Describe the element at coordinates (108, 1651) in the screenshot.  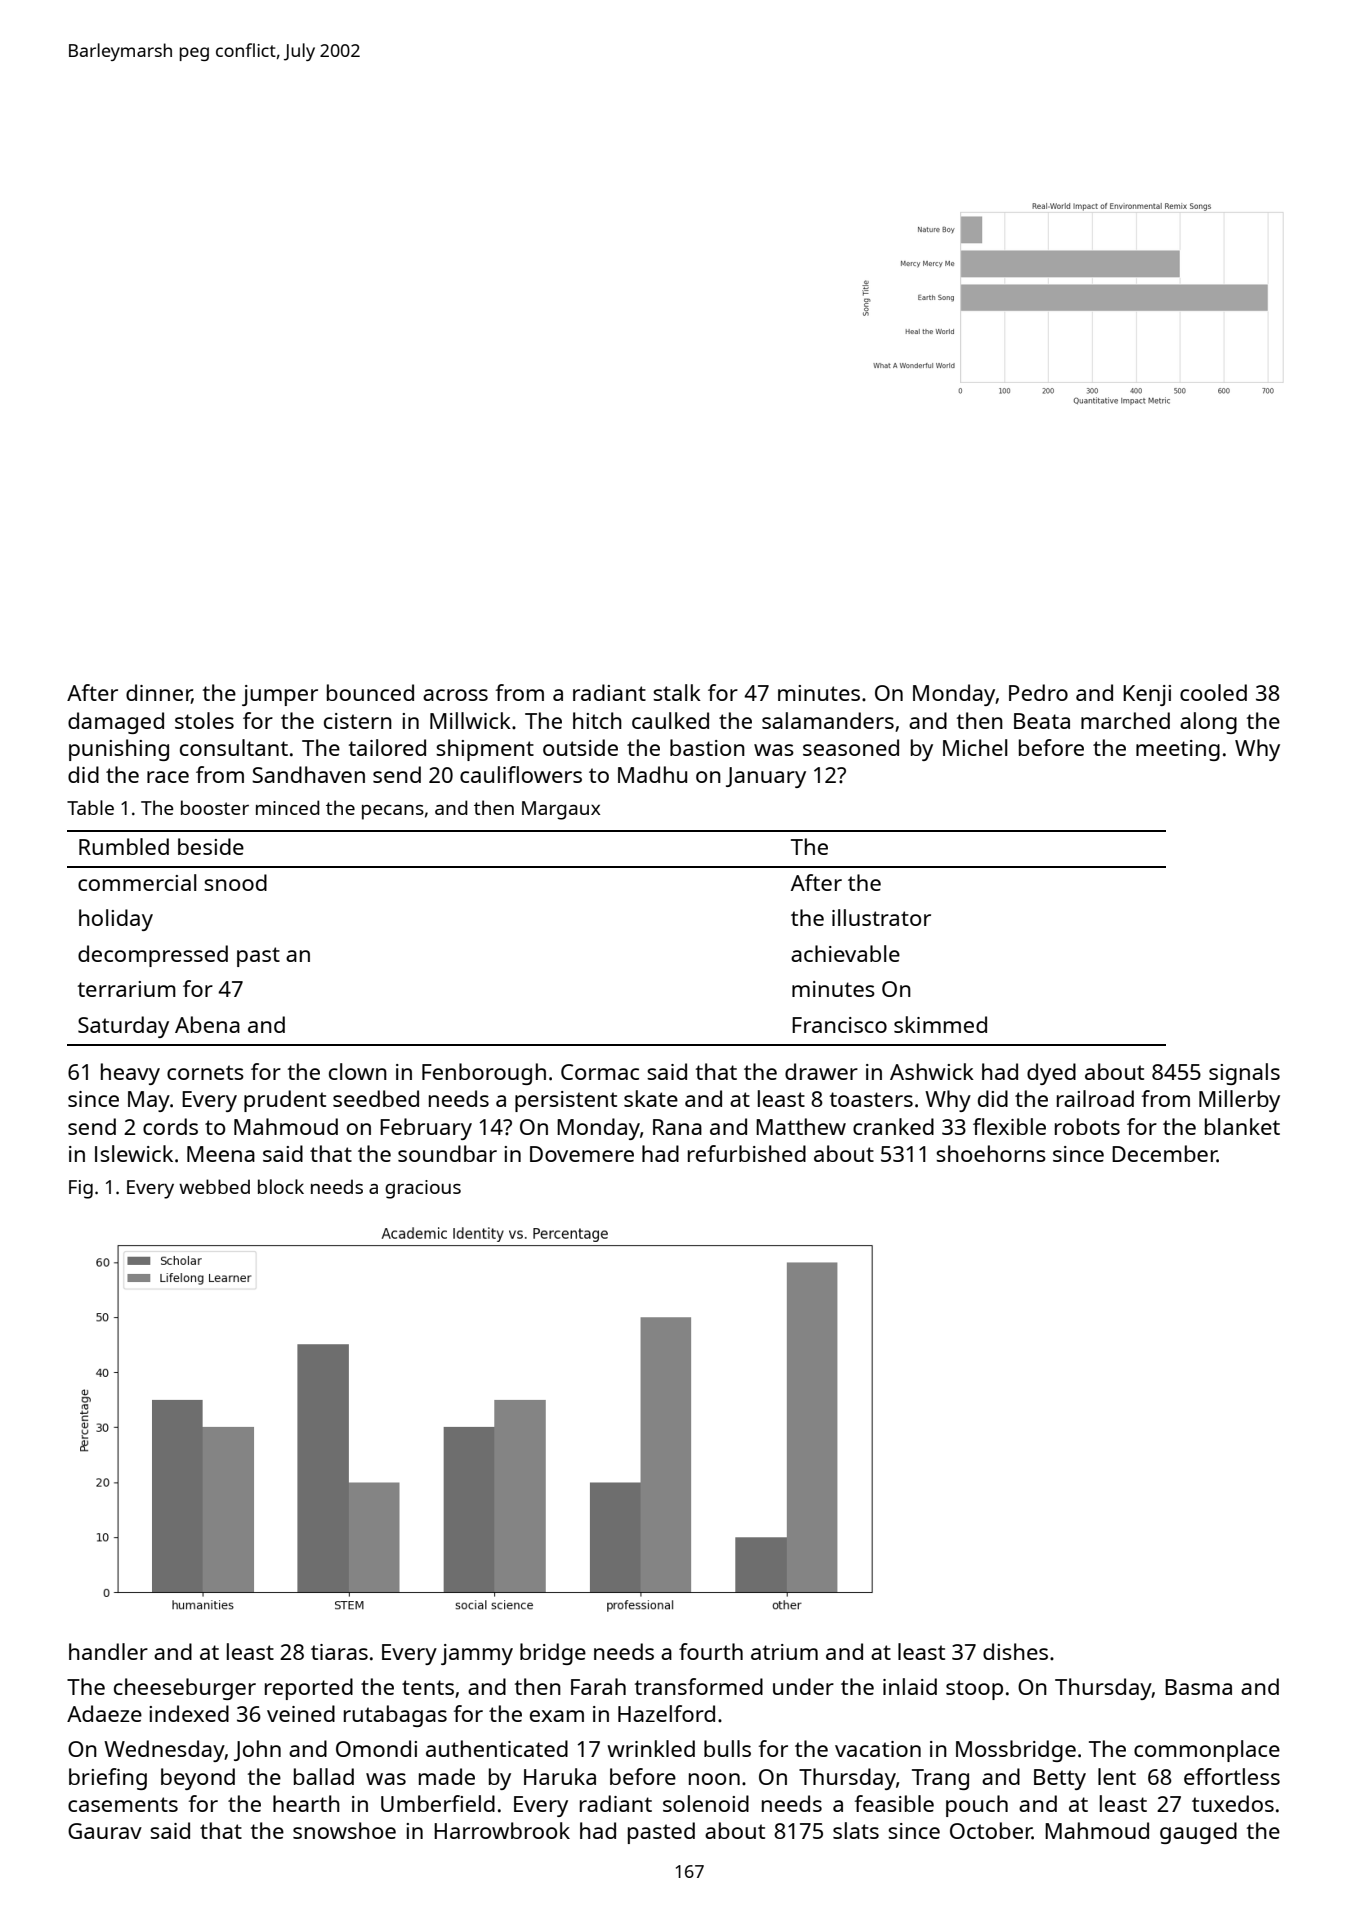
I see `handler` at that location.
